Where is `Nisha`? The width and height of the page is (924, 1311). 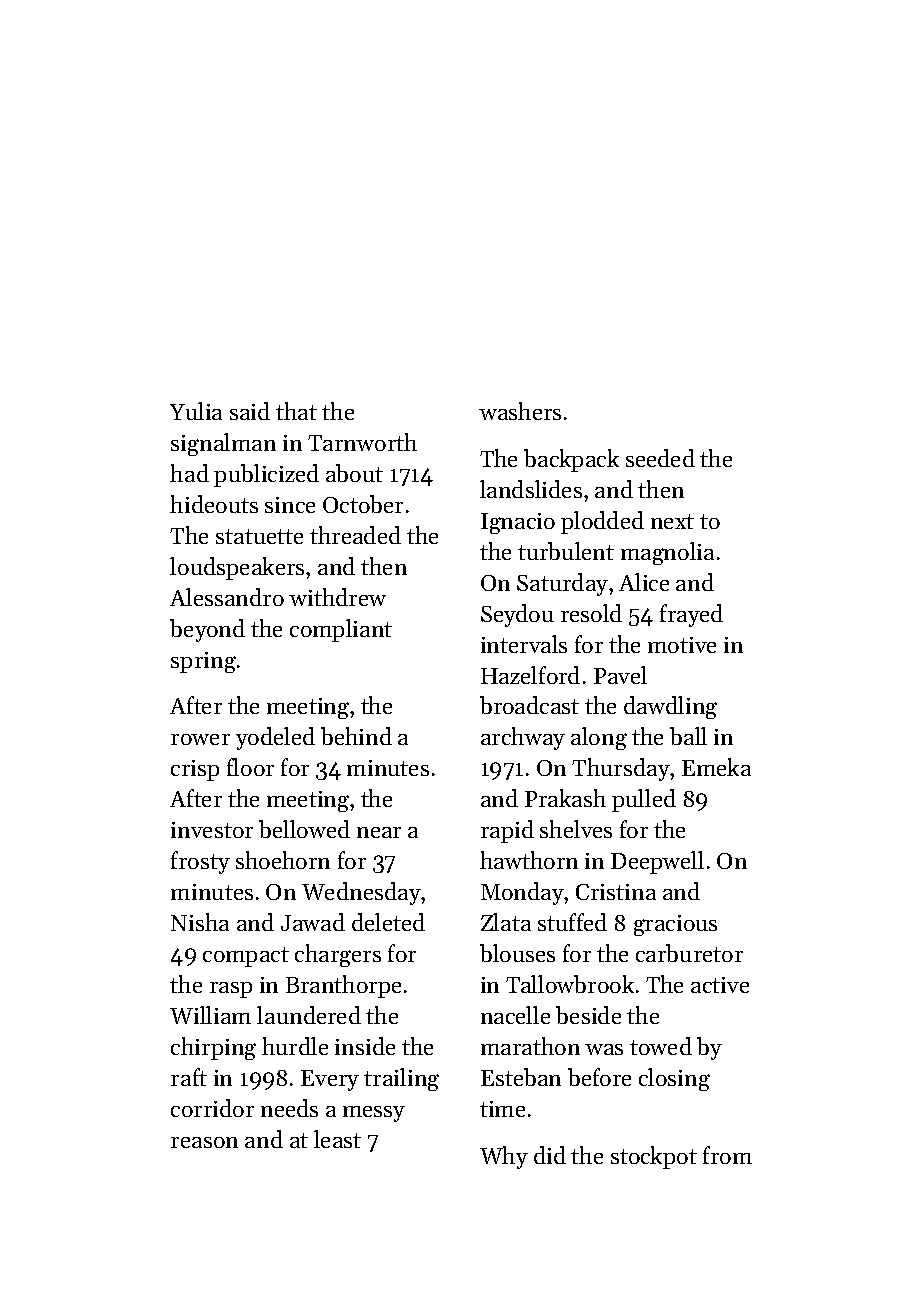
Nisha is located at coordinates (200, 922).
